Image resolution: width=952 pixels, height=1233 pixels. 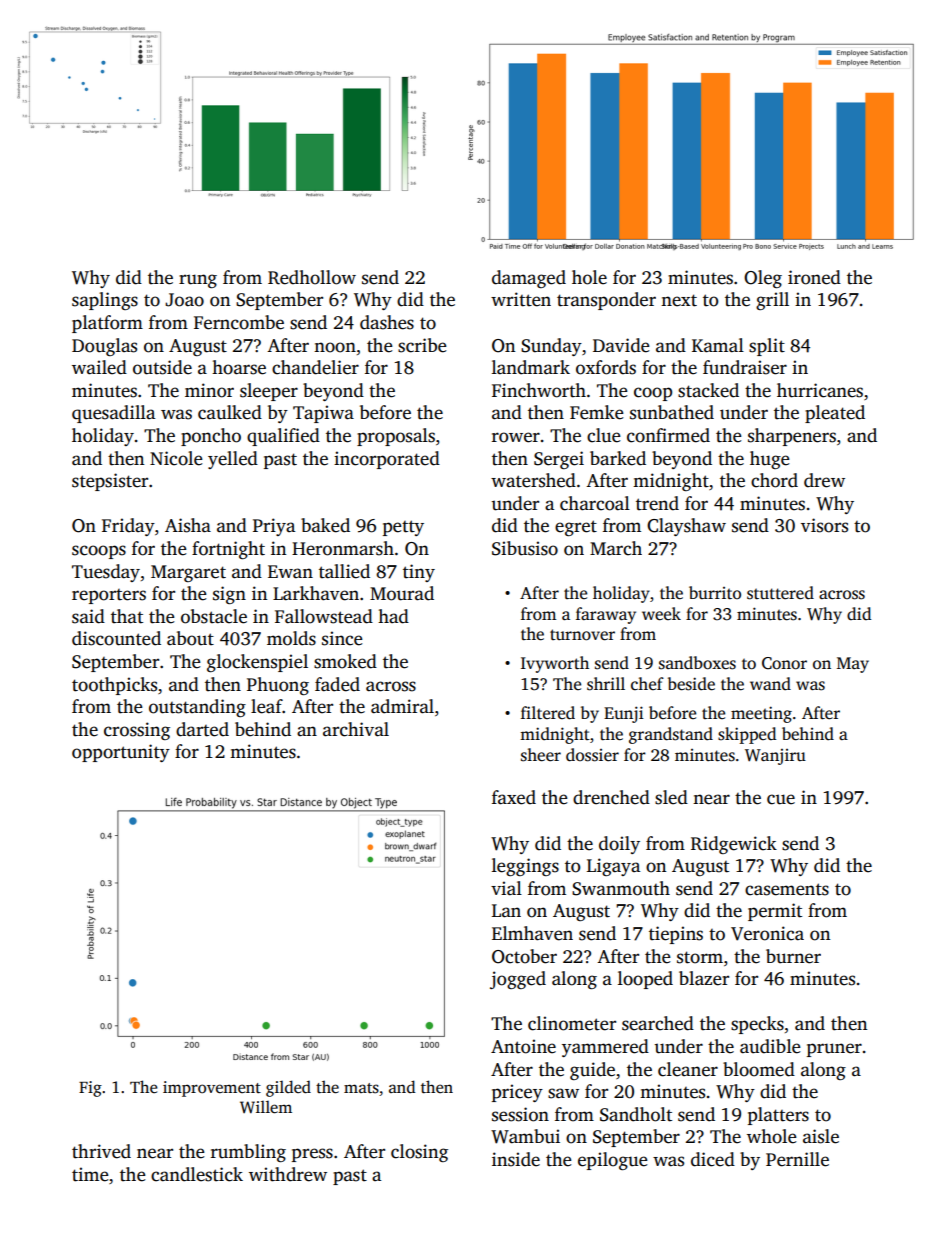 What do you see at coordinates (121, 753) in the screenshot?
I see `opportunity` at bounding box center [121, 753].
